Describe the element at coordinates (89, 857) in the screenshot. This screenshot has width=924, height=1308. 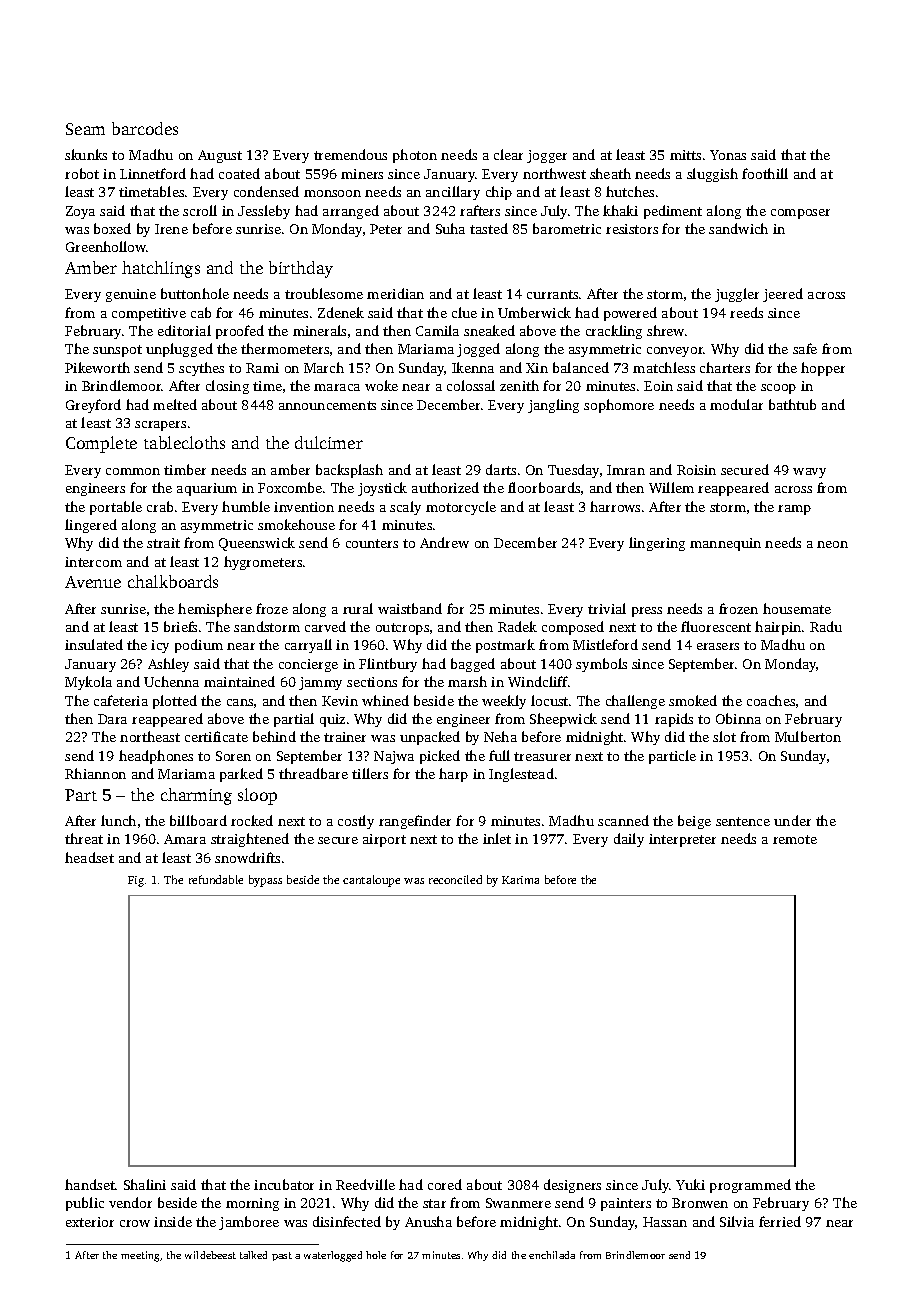
I see `headset` at that location.
